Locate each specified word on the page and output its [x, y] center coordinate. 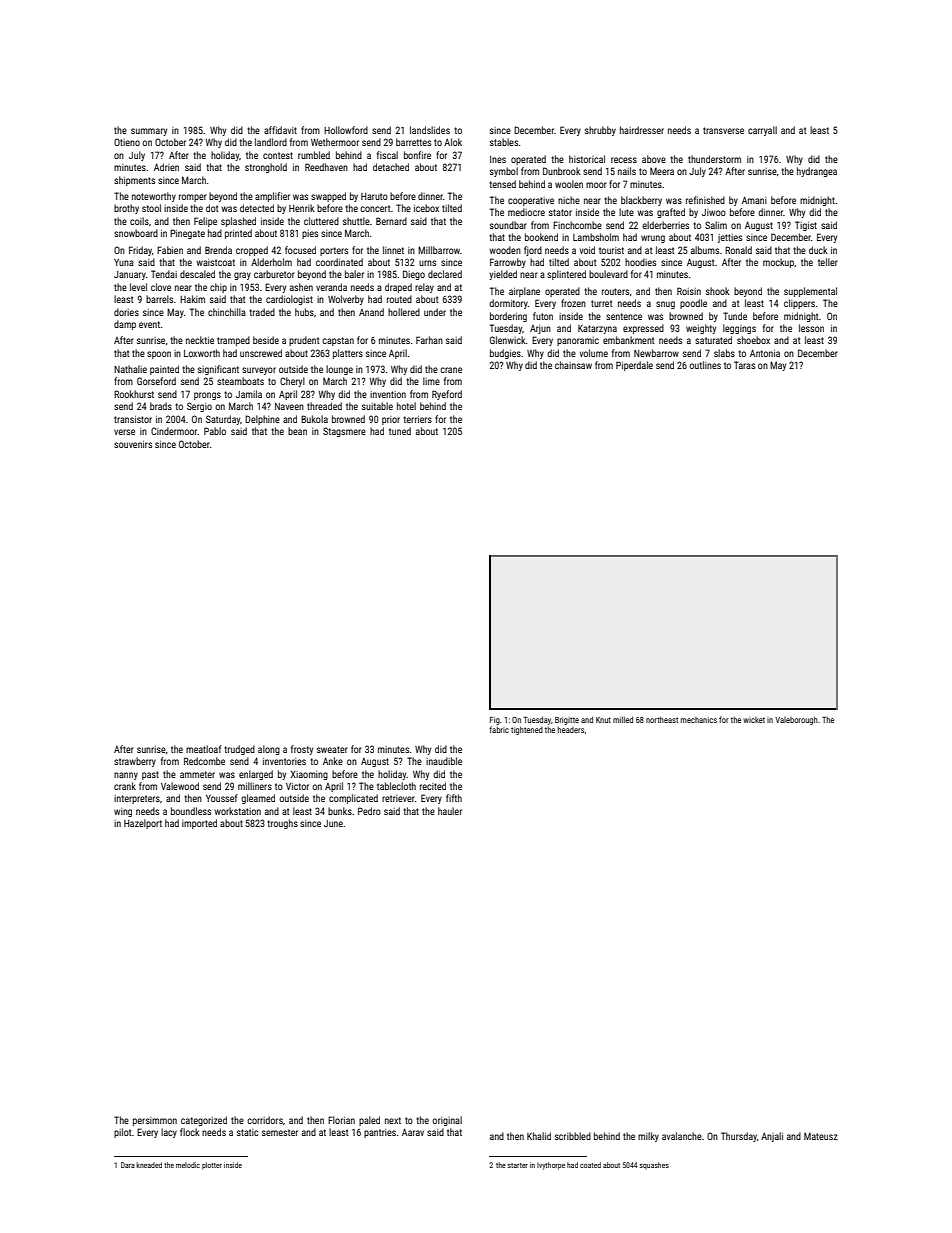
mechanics [699, 720]
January [130, 275]
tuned [400, 431]
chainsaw [573, 365]
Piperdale [634, 366]
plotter [212, 1166]
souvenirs [133, 444]
